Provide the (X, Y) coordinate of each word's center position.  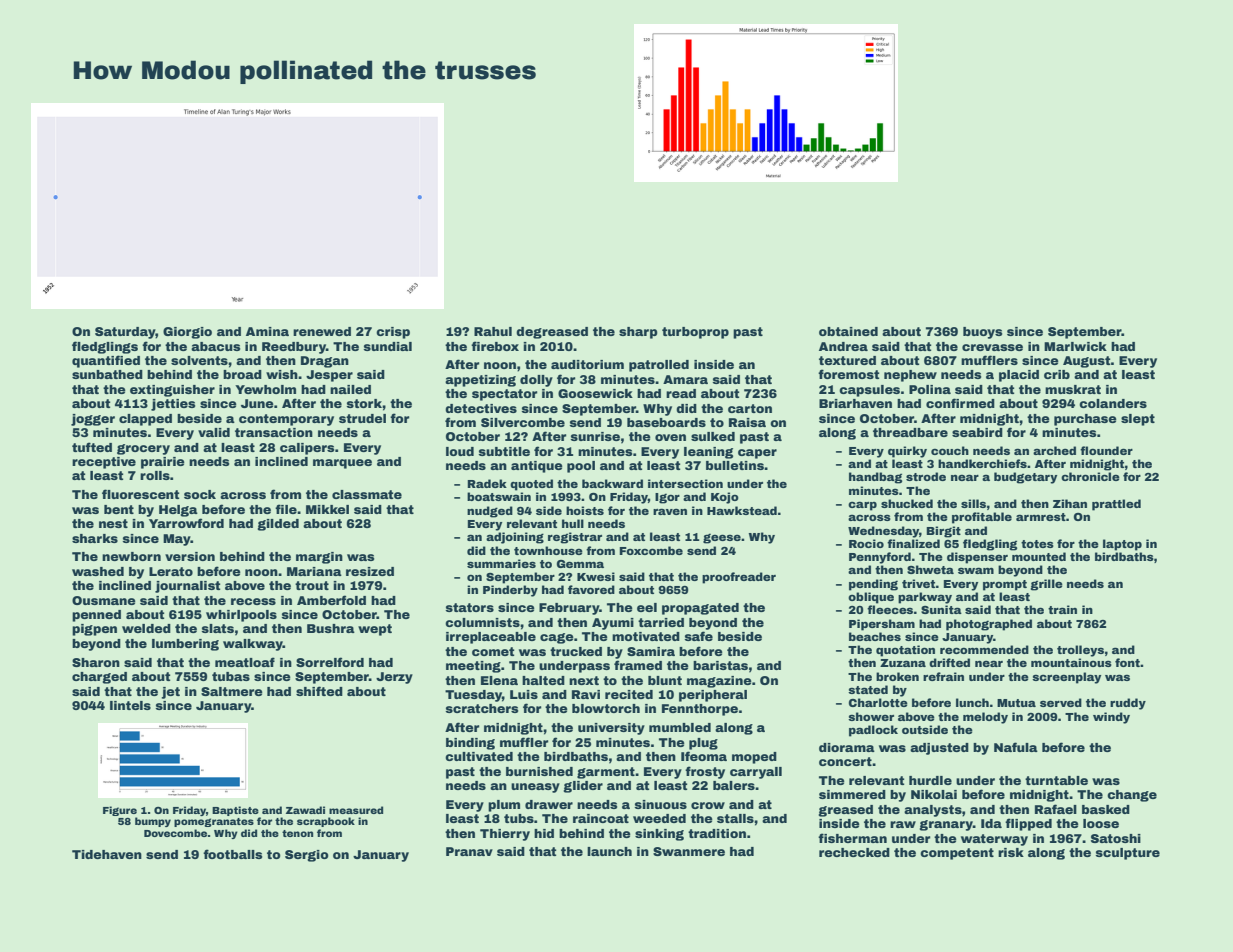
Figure (120, 811)
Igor (667, 498)
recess (253, 601)
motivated (646, 636)
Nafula (1016, 747)
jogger (93, 420)
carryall (756, 773)
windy (1111, 718)
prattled (1116, 505)
